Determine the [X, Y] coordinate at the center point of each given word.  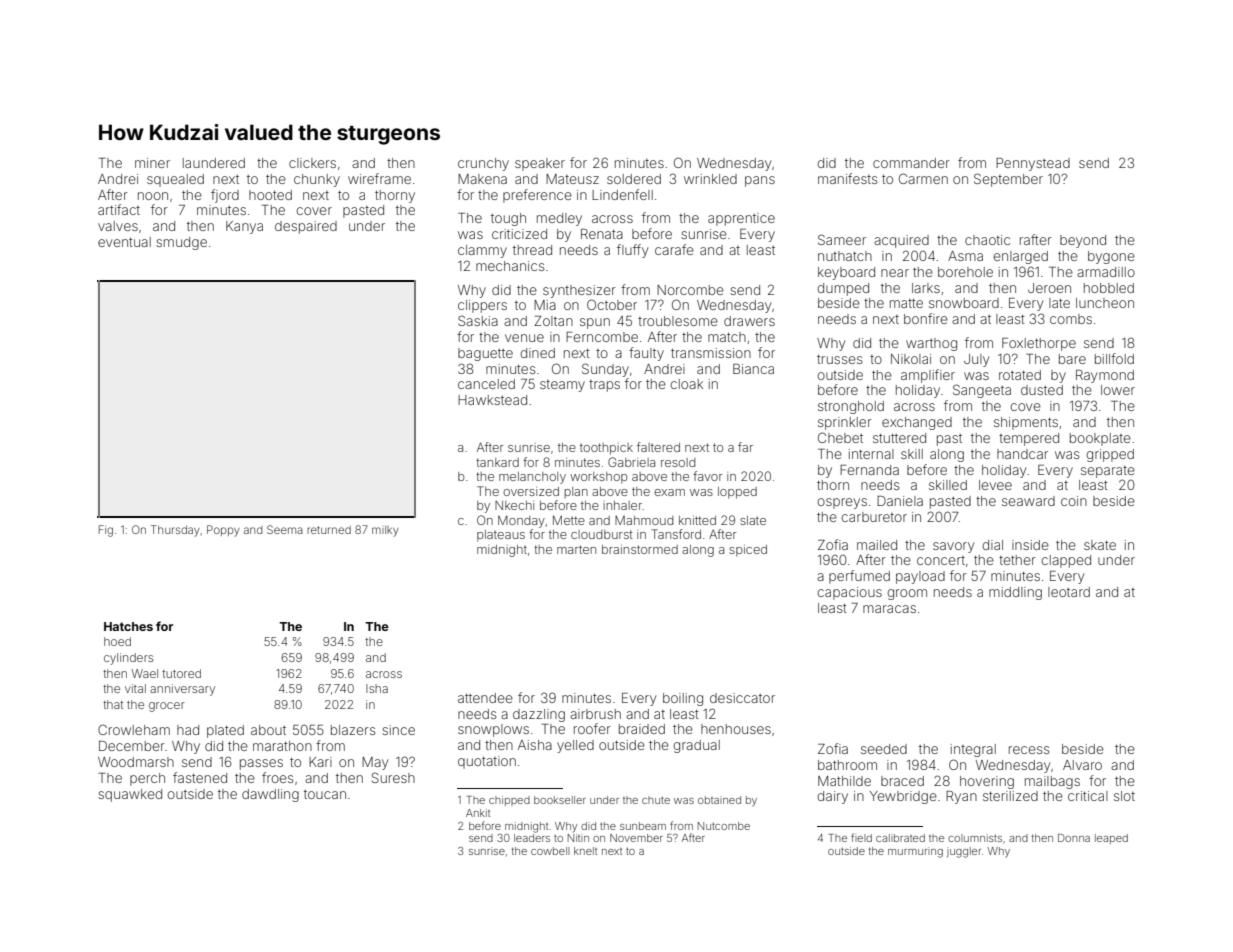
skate [1100, 545]
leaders [532, 838]
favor [707, 476]
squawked [130, 795]
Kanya [244, 227]
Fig [106, 531]
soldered [634, 179]
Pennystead [1033, 164]
